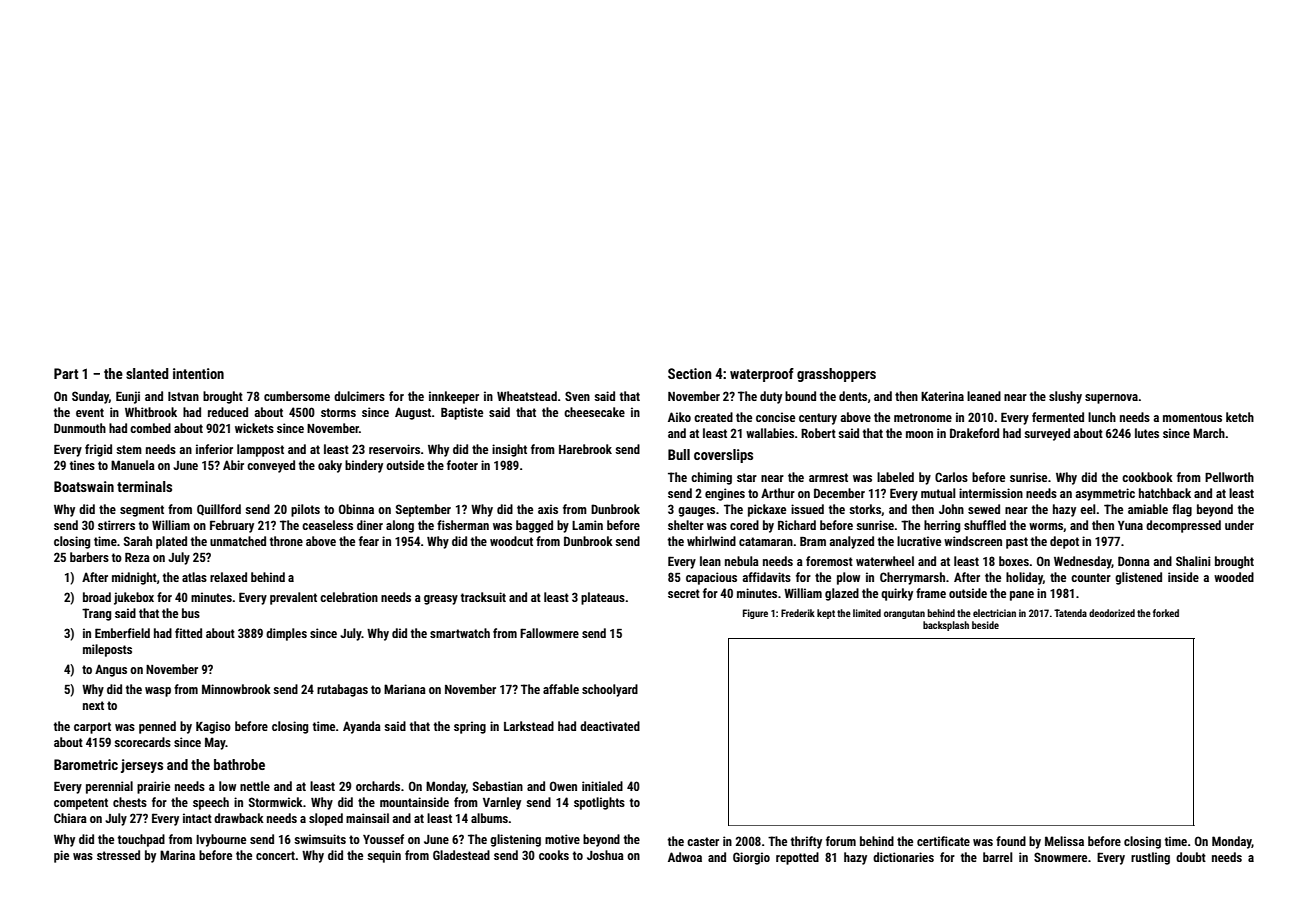 This screenshot has width=1308, height=924. What do you see at coordinates (1134, 561) in the screenshot?
I see `Donna` at bounding box center [1134, 561].
